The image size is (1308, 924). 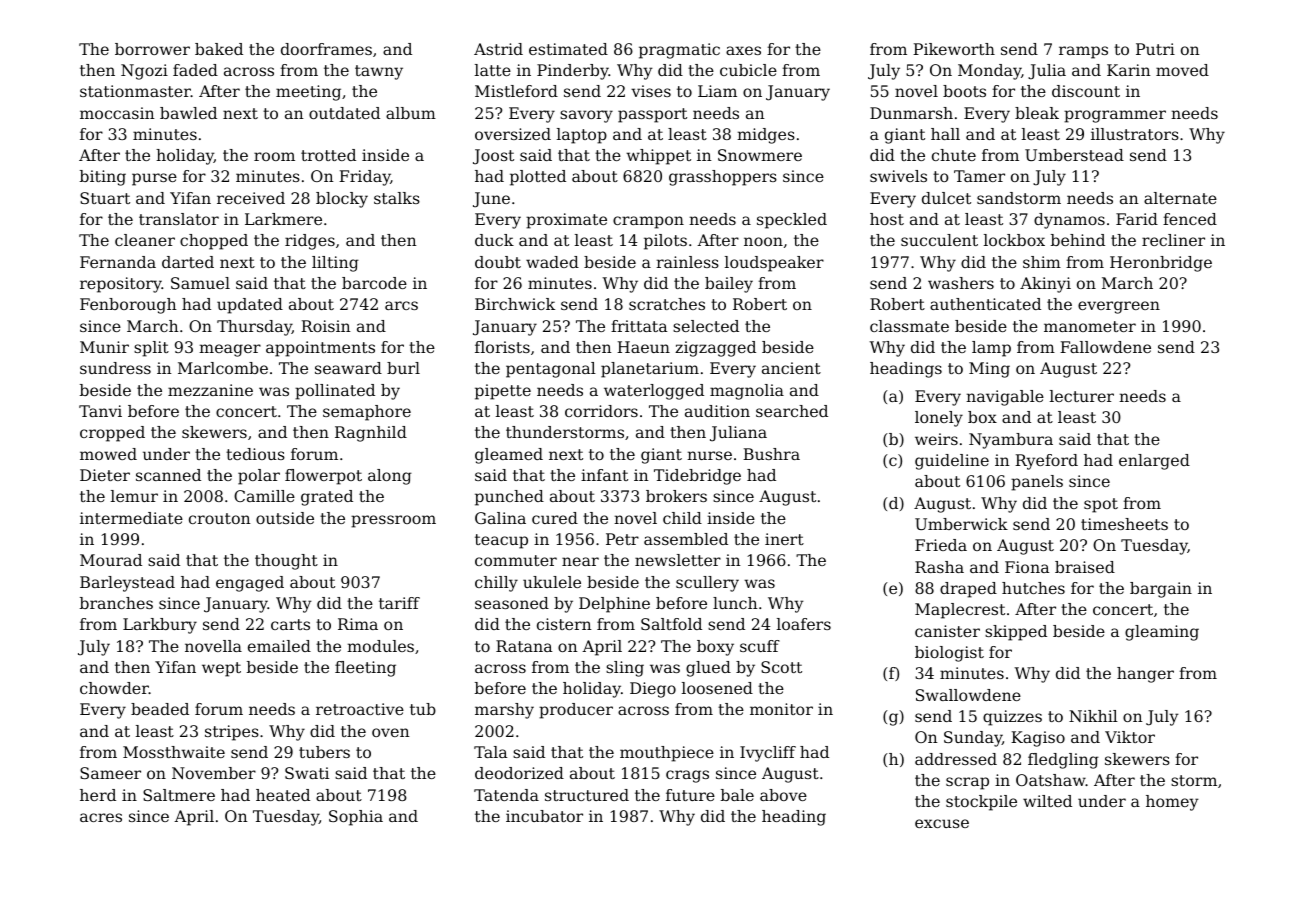 What do you see at coordinates (335, 392) in the screenshot?
I see `pollinated` at bounding box center [335, 392].
